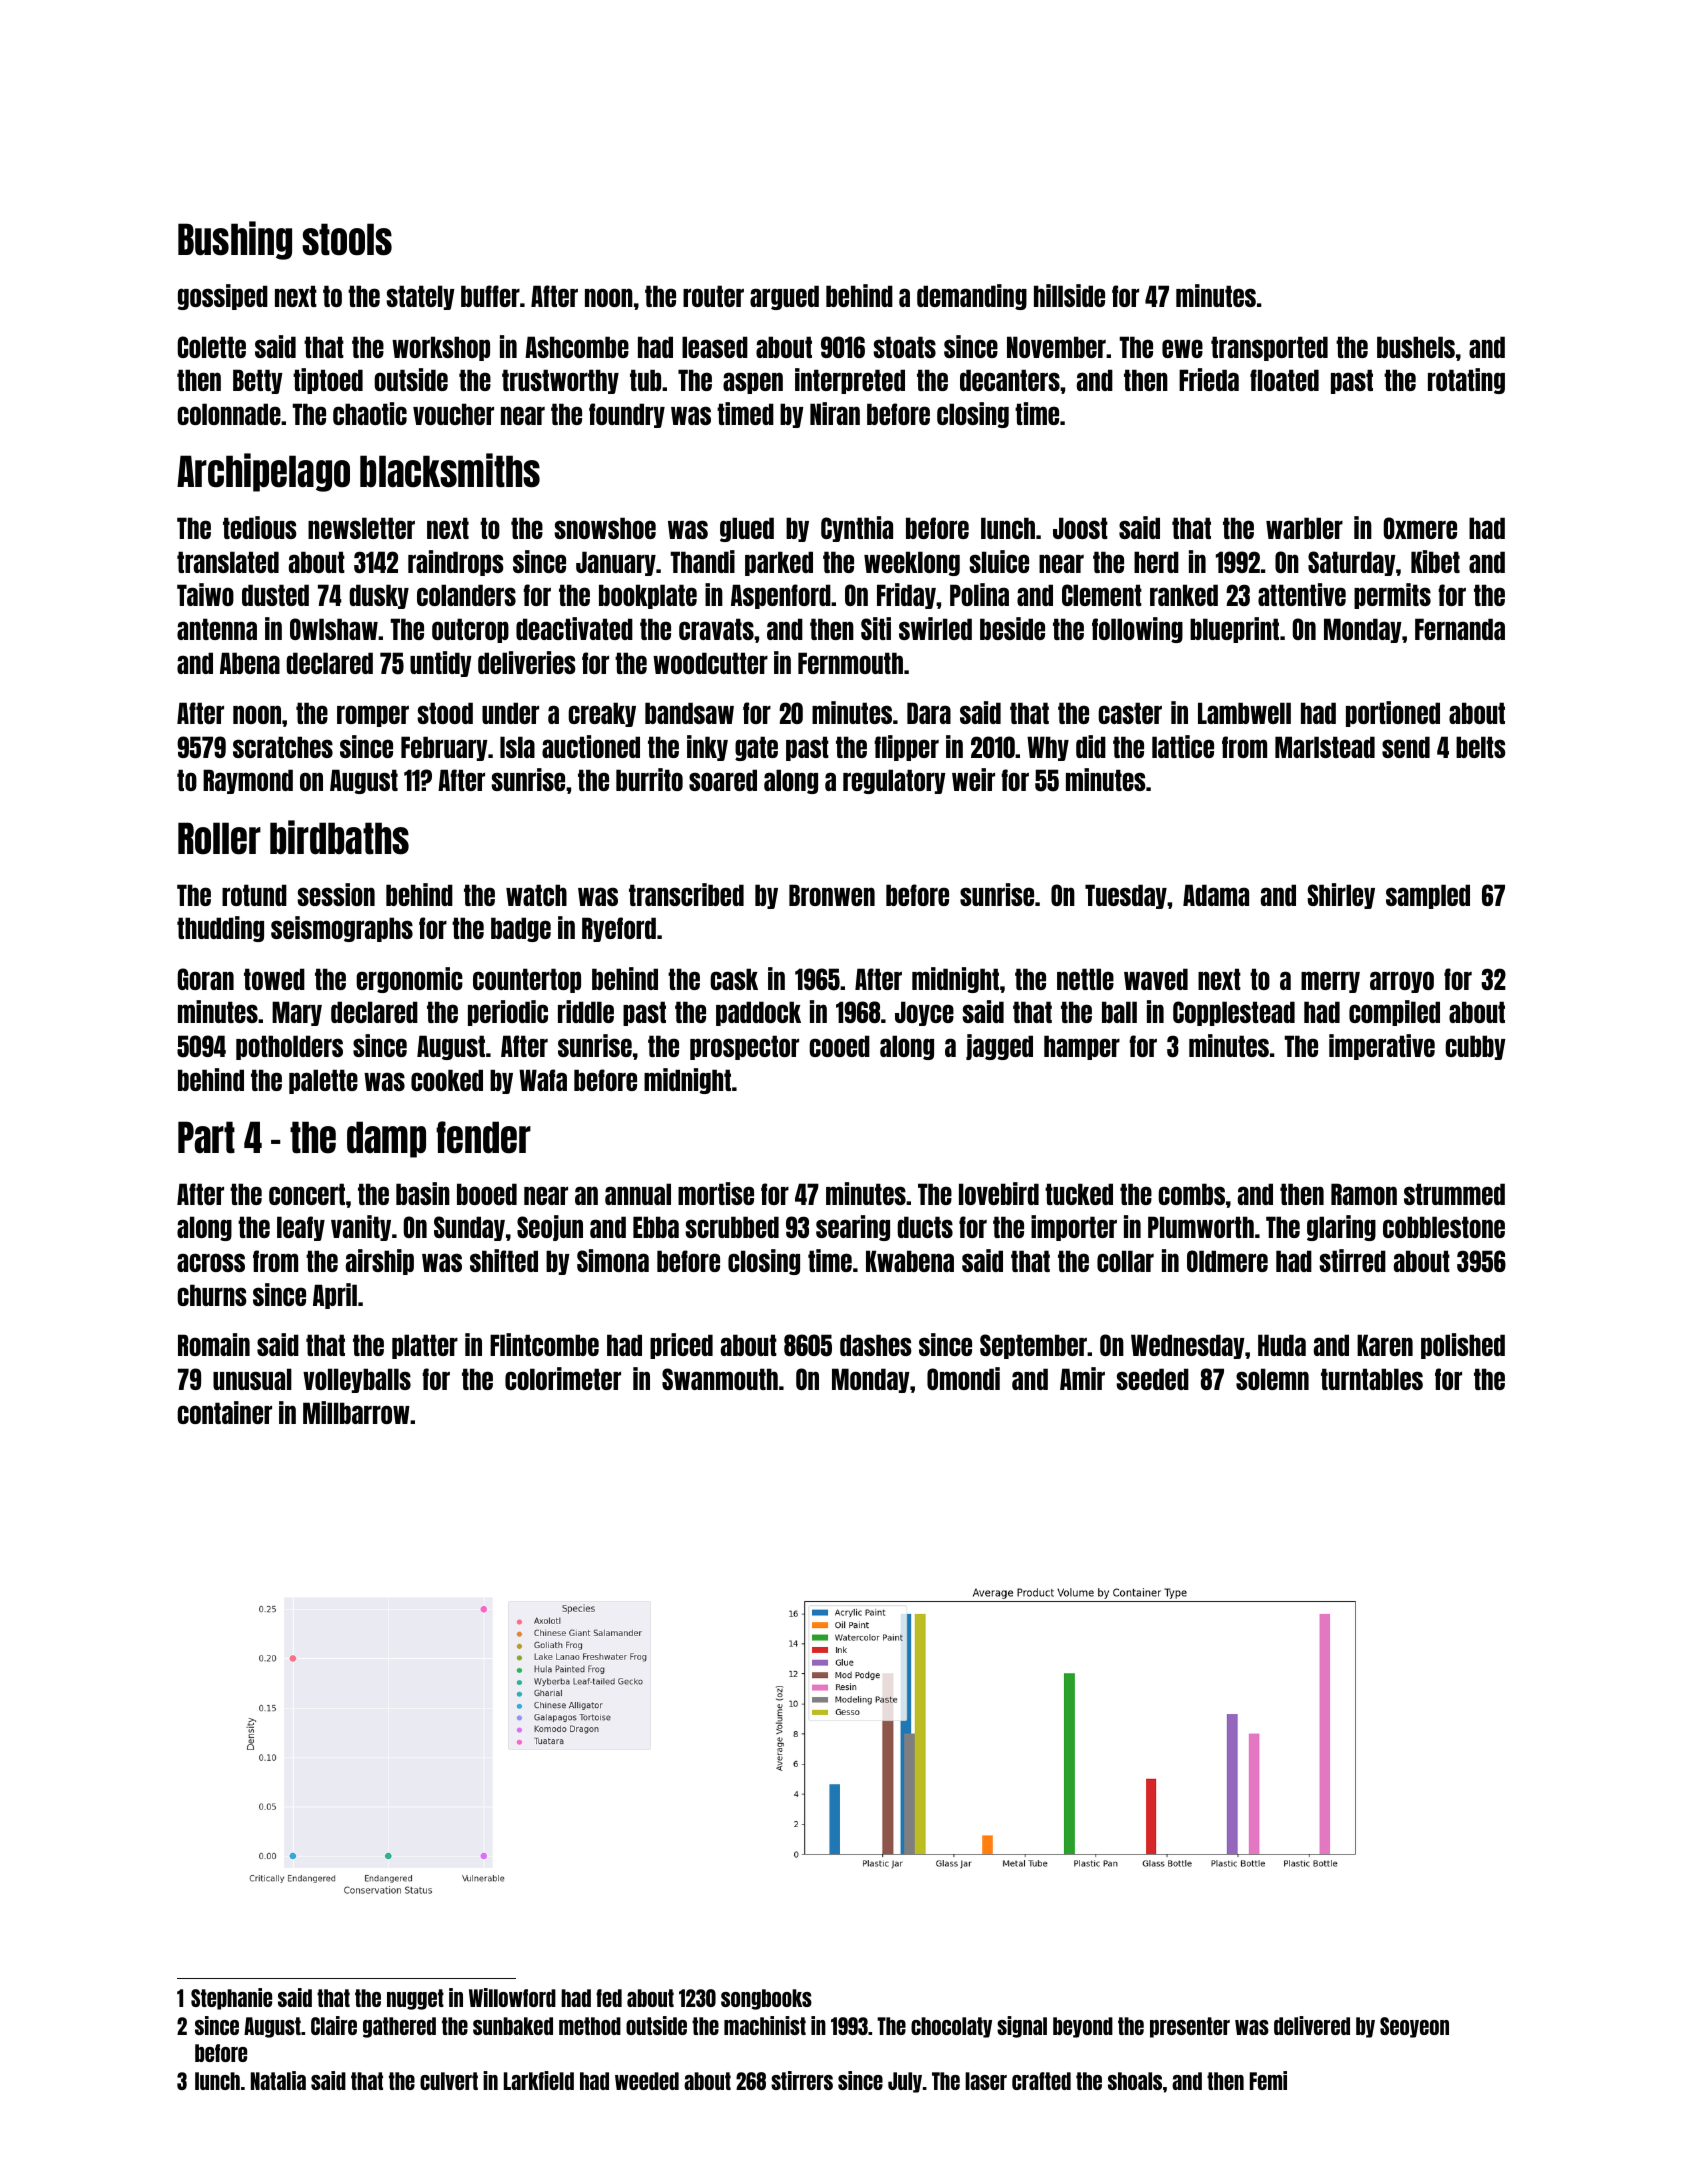 The height and width of the screenshot is (2178, 1683). What do you see at coordinates (217, 629) in the screenshot?
I see `antenna` at bounding box center [217, 629].
